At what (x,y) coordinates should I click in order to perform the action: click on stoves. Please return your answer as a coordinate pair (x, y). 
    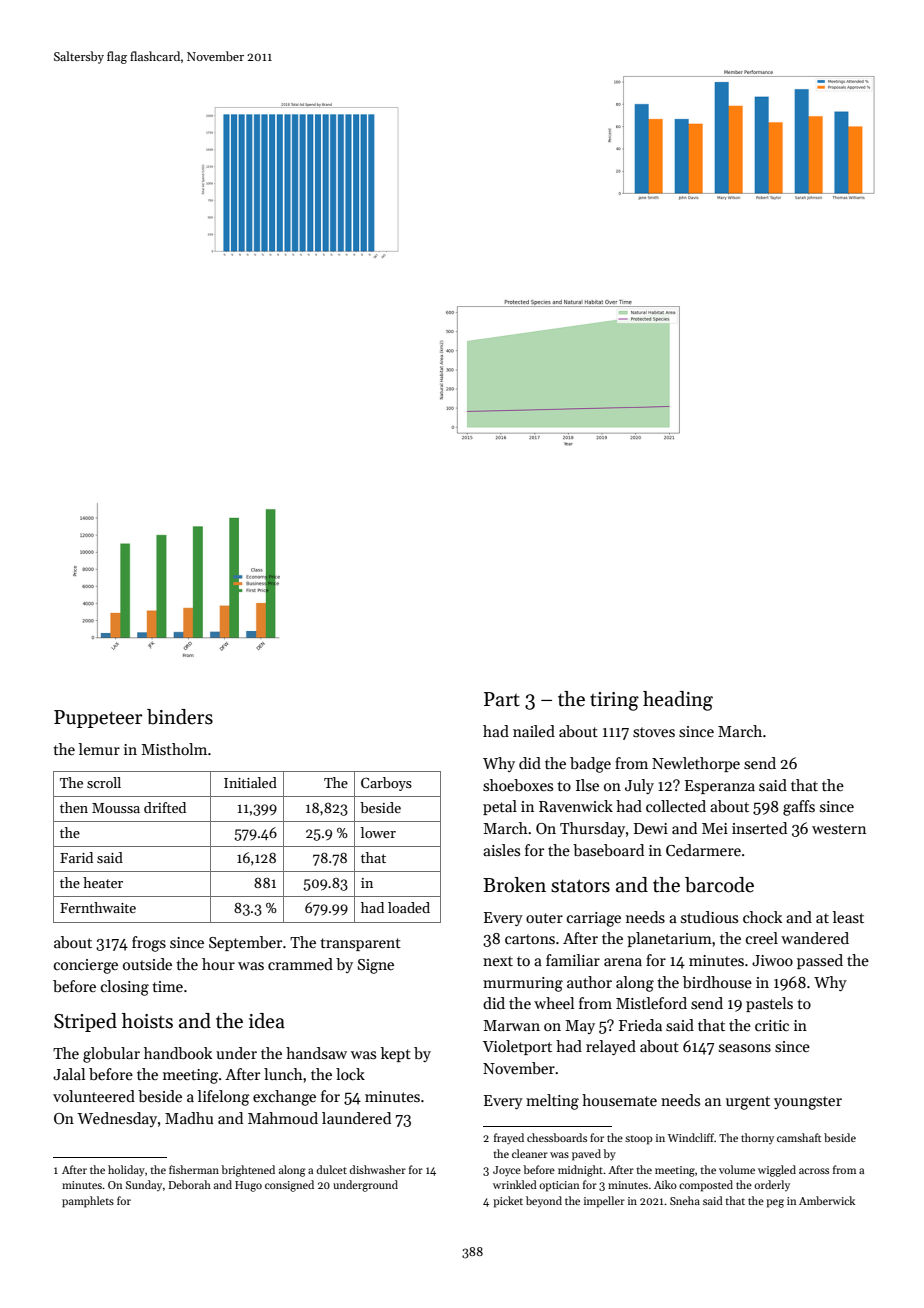
    Looking at the image, I should click on (654, 732).
